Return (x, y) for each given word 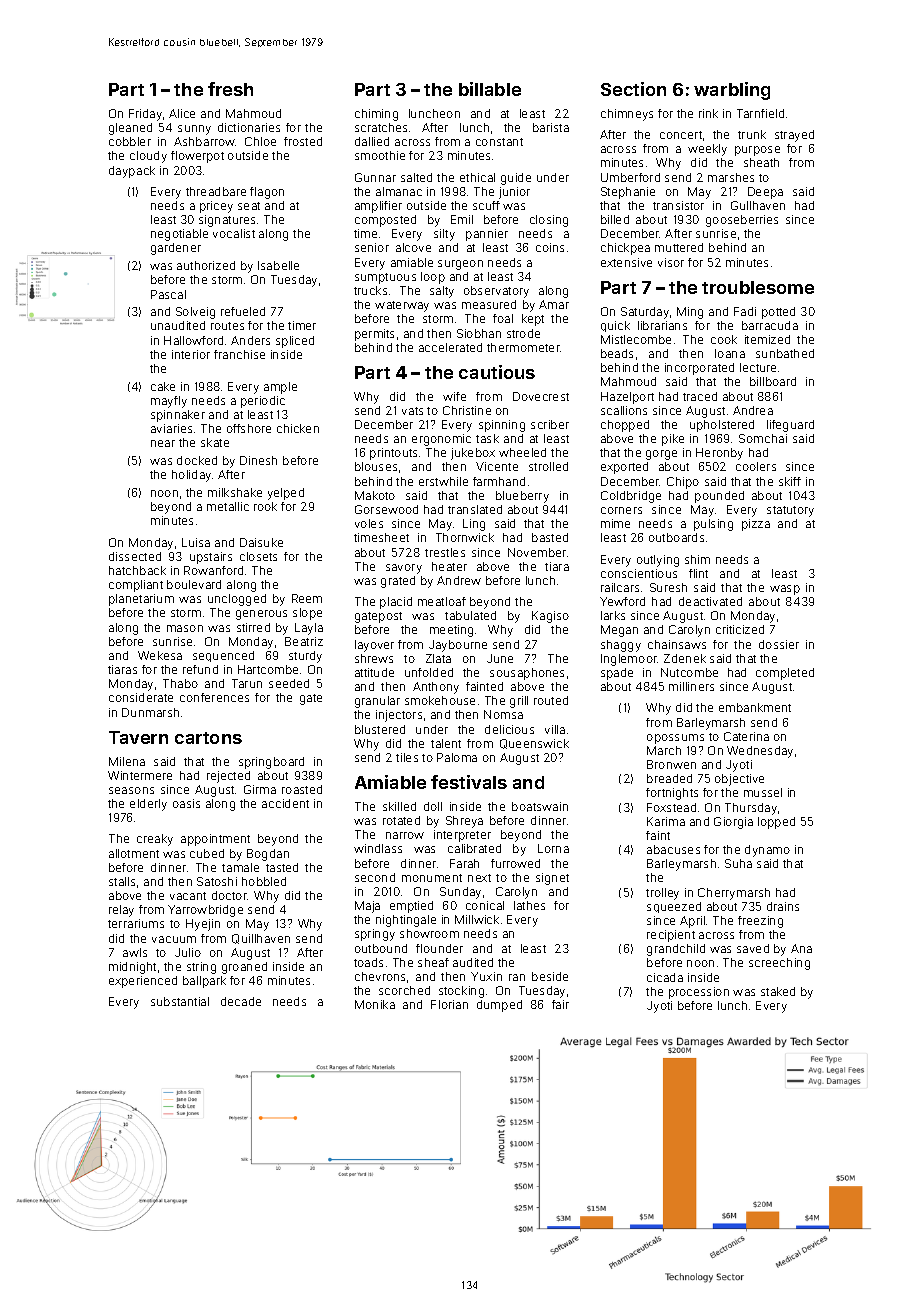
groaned (244, 968)
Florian (449, 1004)
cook (724, 339)
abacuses (673, 849)
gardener (176, 249)
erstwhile (443, 481)
